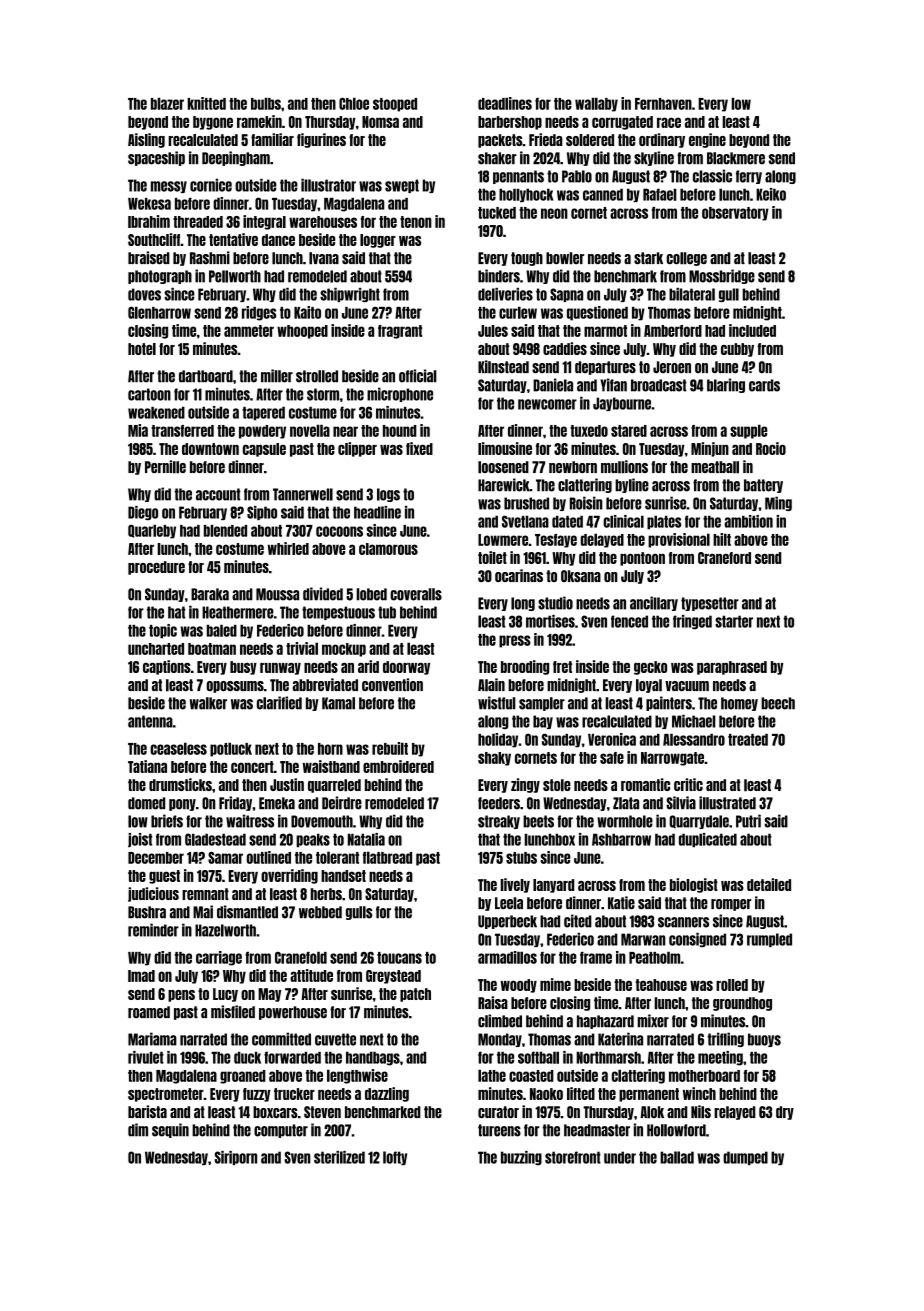 The image size is (924, 1311). What do you see at coordinates (235, 276) in the document?
I see `Pellworth` at bounding box center [235, 276].
